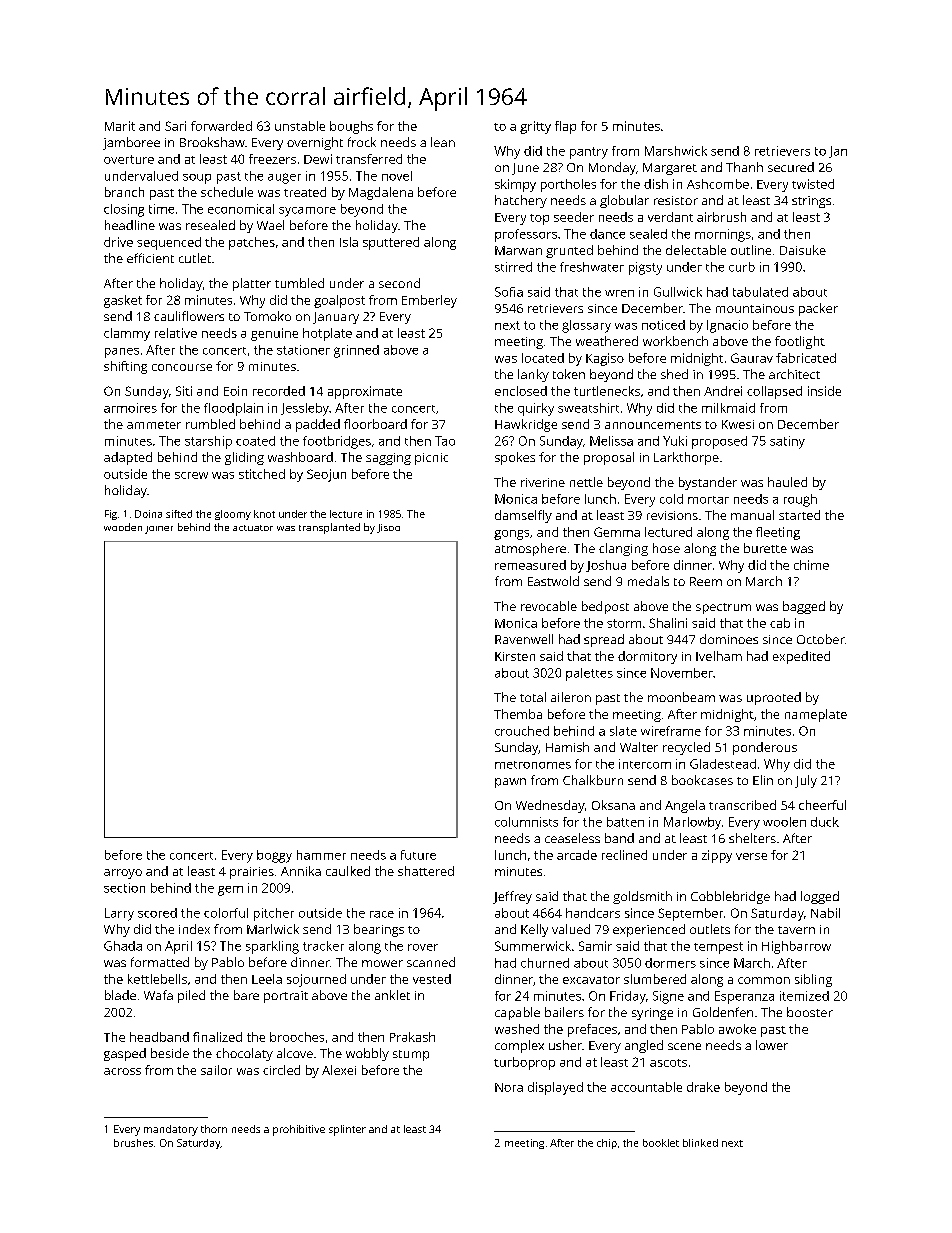 The width and height of the screenshot is (952, 1233). Describe the element at coordinates (432, 979) in the screenshot. I see `vested` at that location.
